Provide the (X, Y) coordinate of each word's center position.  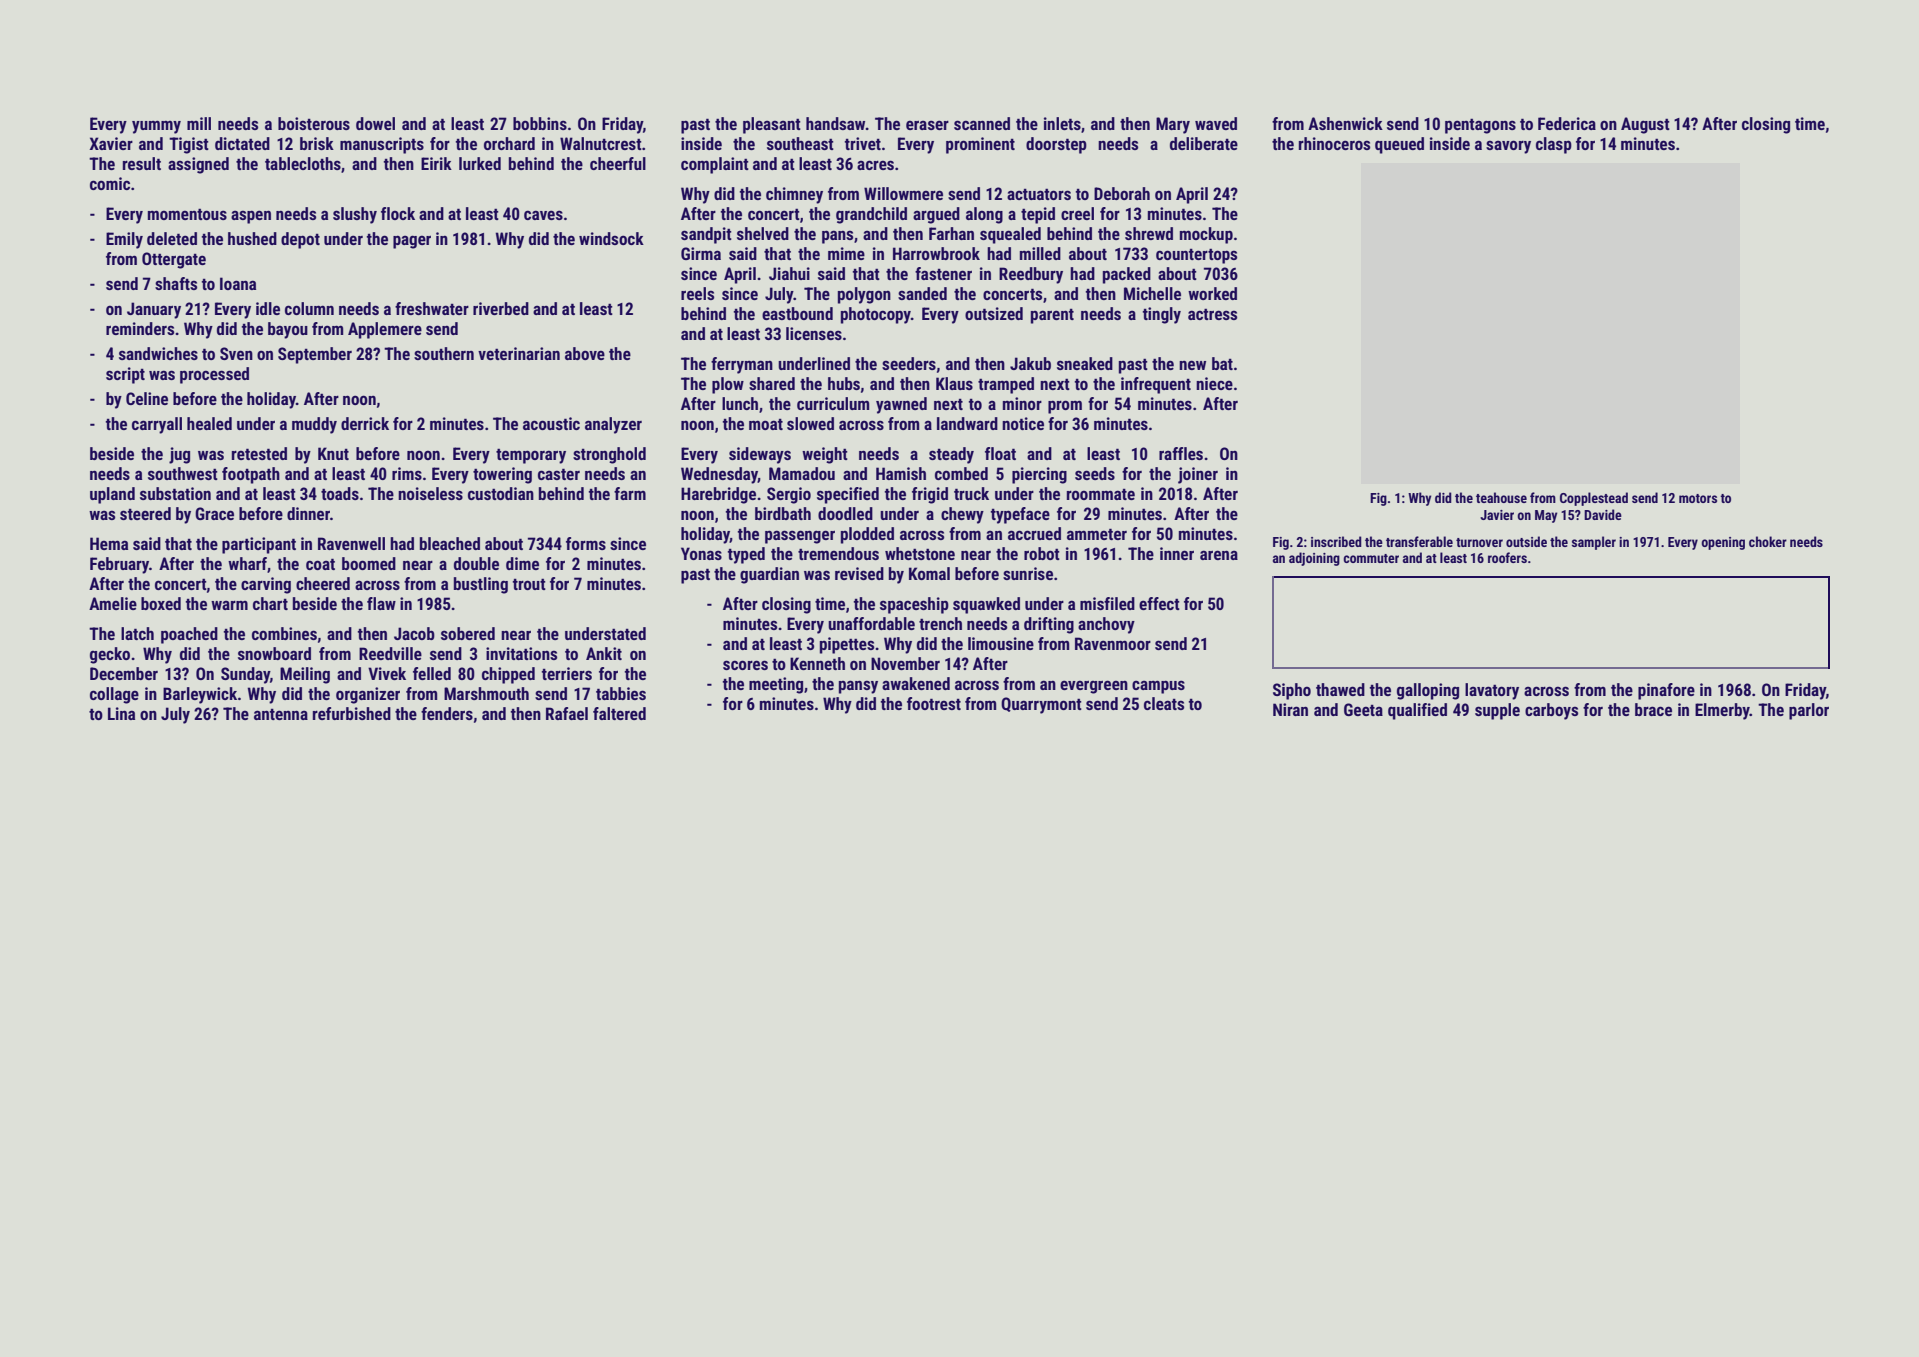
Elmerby (1722, 711)
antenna (281, 714)
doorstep (1056, 145)
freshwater (432, 308)
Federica (1567, 123)
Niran (1290, 709)
